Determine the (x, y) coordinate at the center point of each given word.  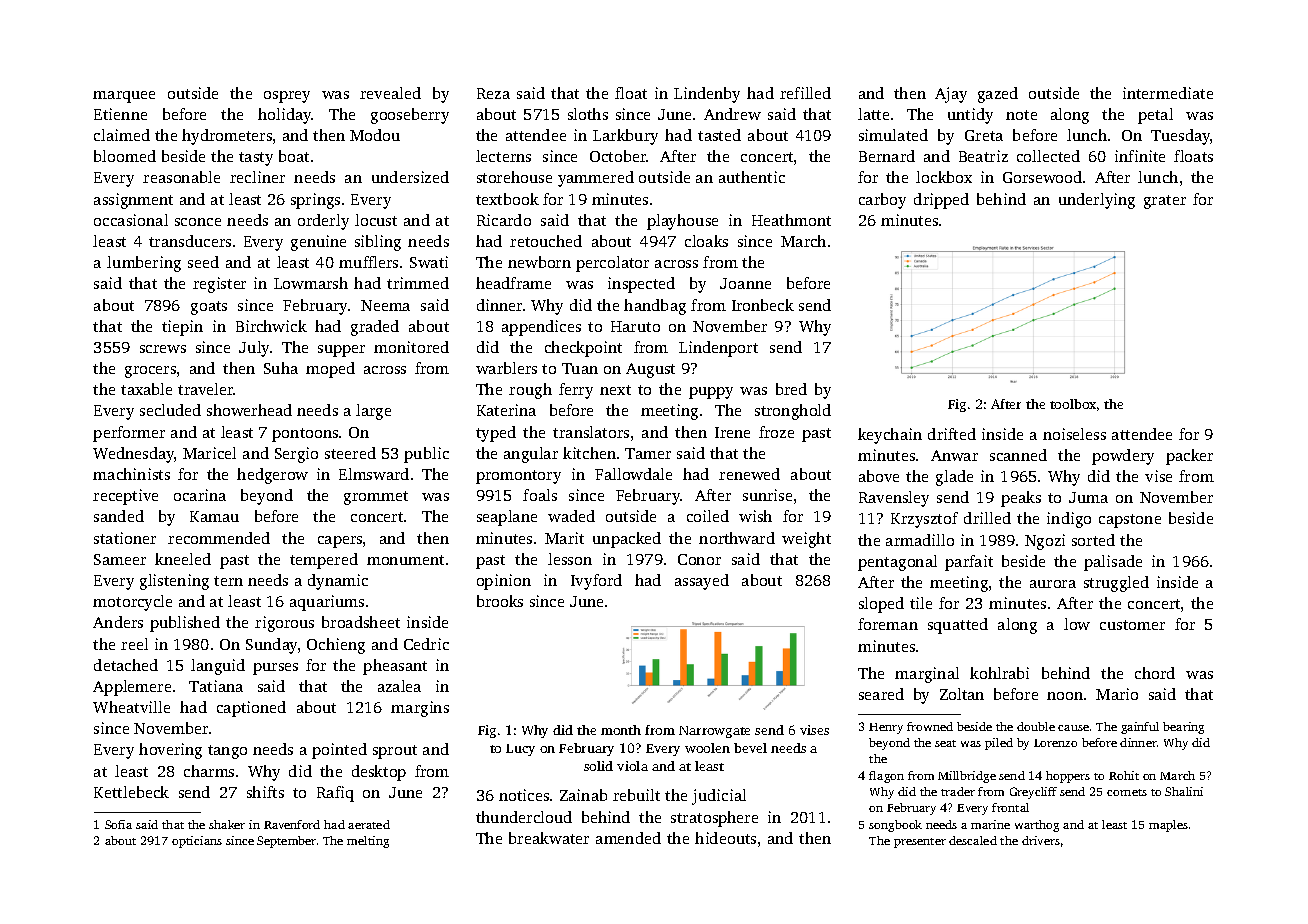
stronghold (793, 412)
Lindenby (707, 95)
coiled (708, 516)
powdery (1123, 457)
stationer (125, 538)
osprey (287, 97)
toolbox (1073, 404)
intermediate (1168, 93)
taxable (146, 389)
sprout (395, 752)
